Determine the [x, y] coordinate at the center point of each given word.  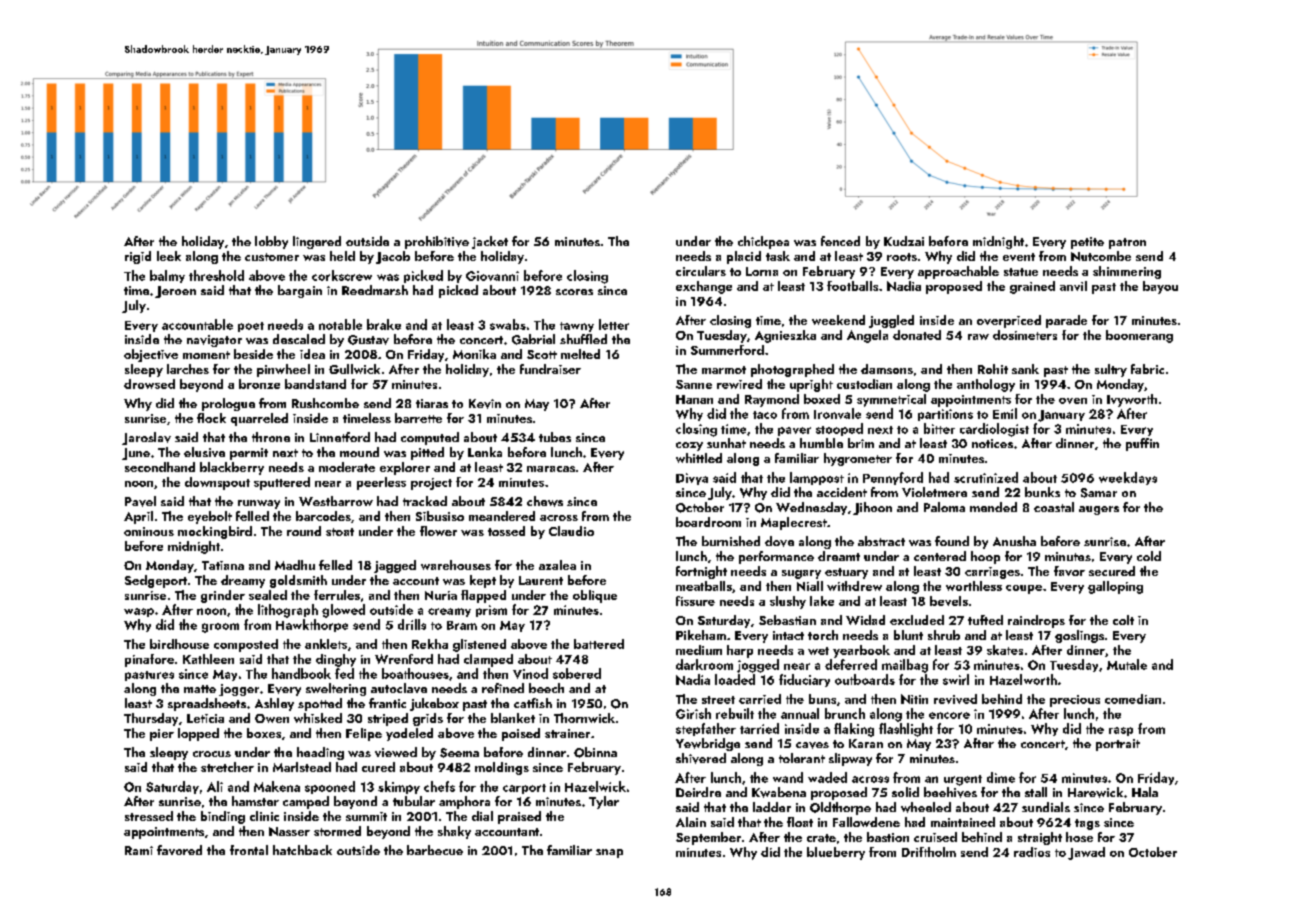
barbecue [435, 850]
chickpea [763, 242]
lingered [317, 242]
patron [1127, 243]
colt [1123, 620]
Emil [1005, 413]
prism [491, 611]
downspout [217, 483]
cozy [689, 446]
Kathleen [208, 659]
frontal [249, 850]
